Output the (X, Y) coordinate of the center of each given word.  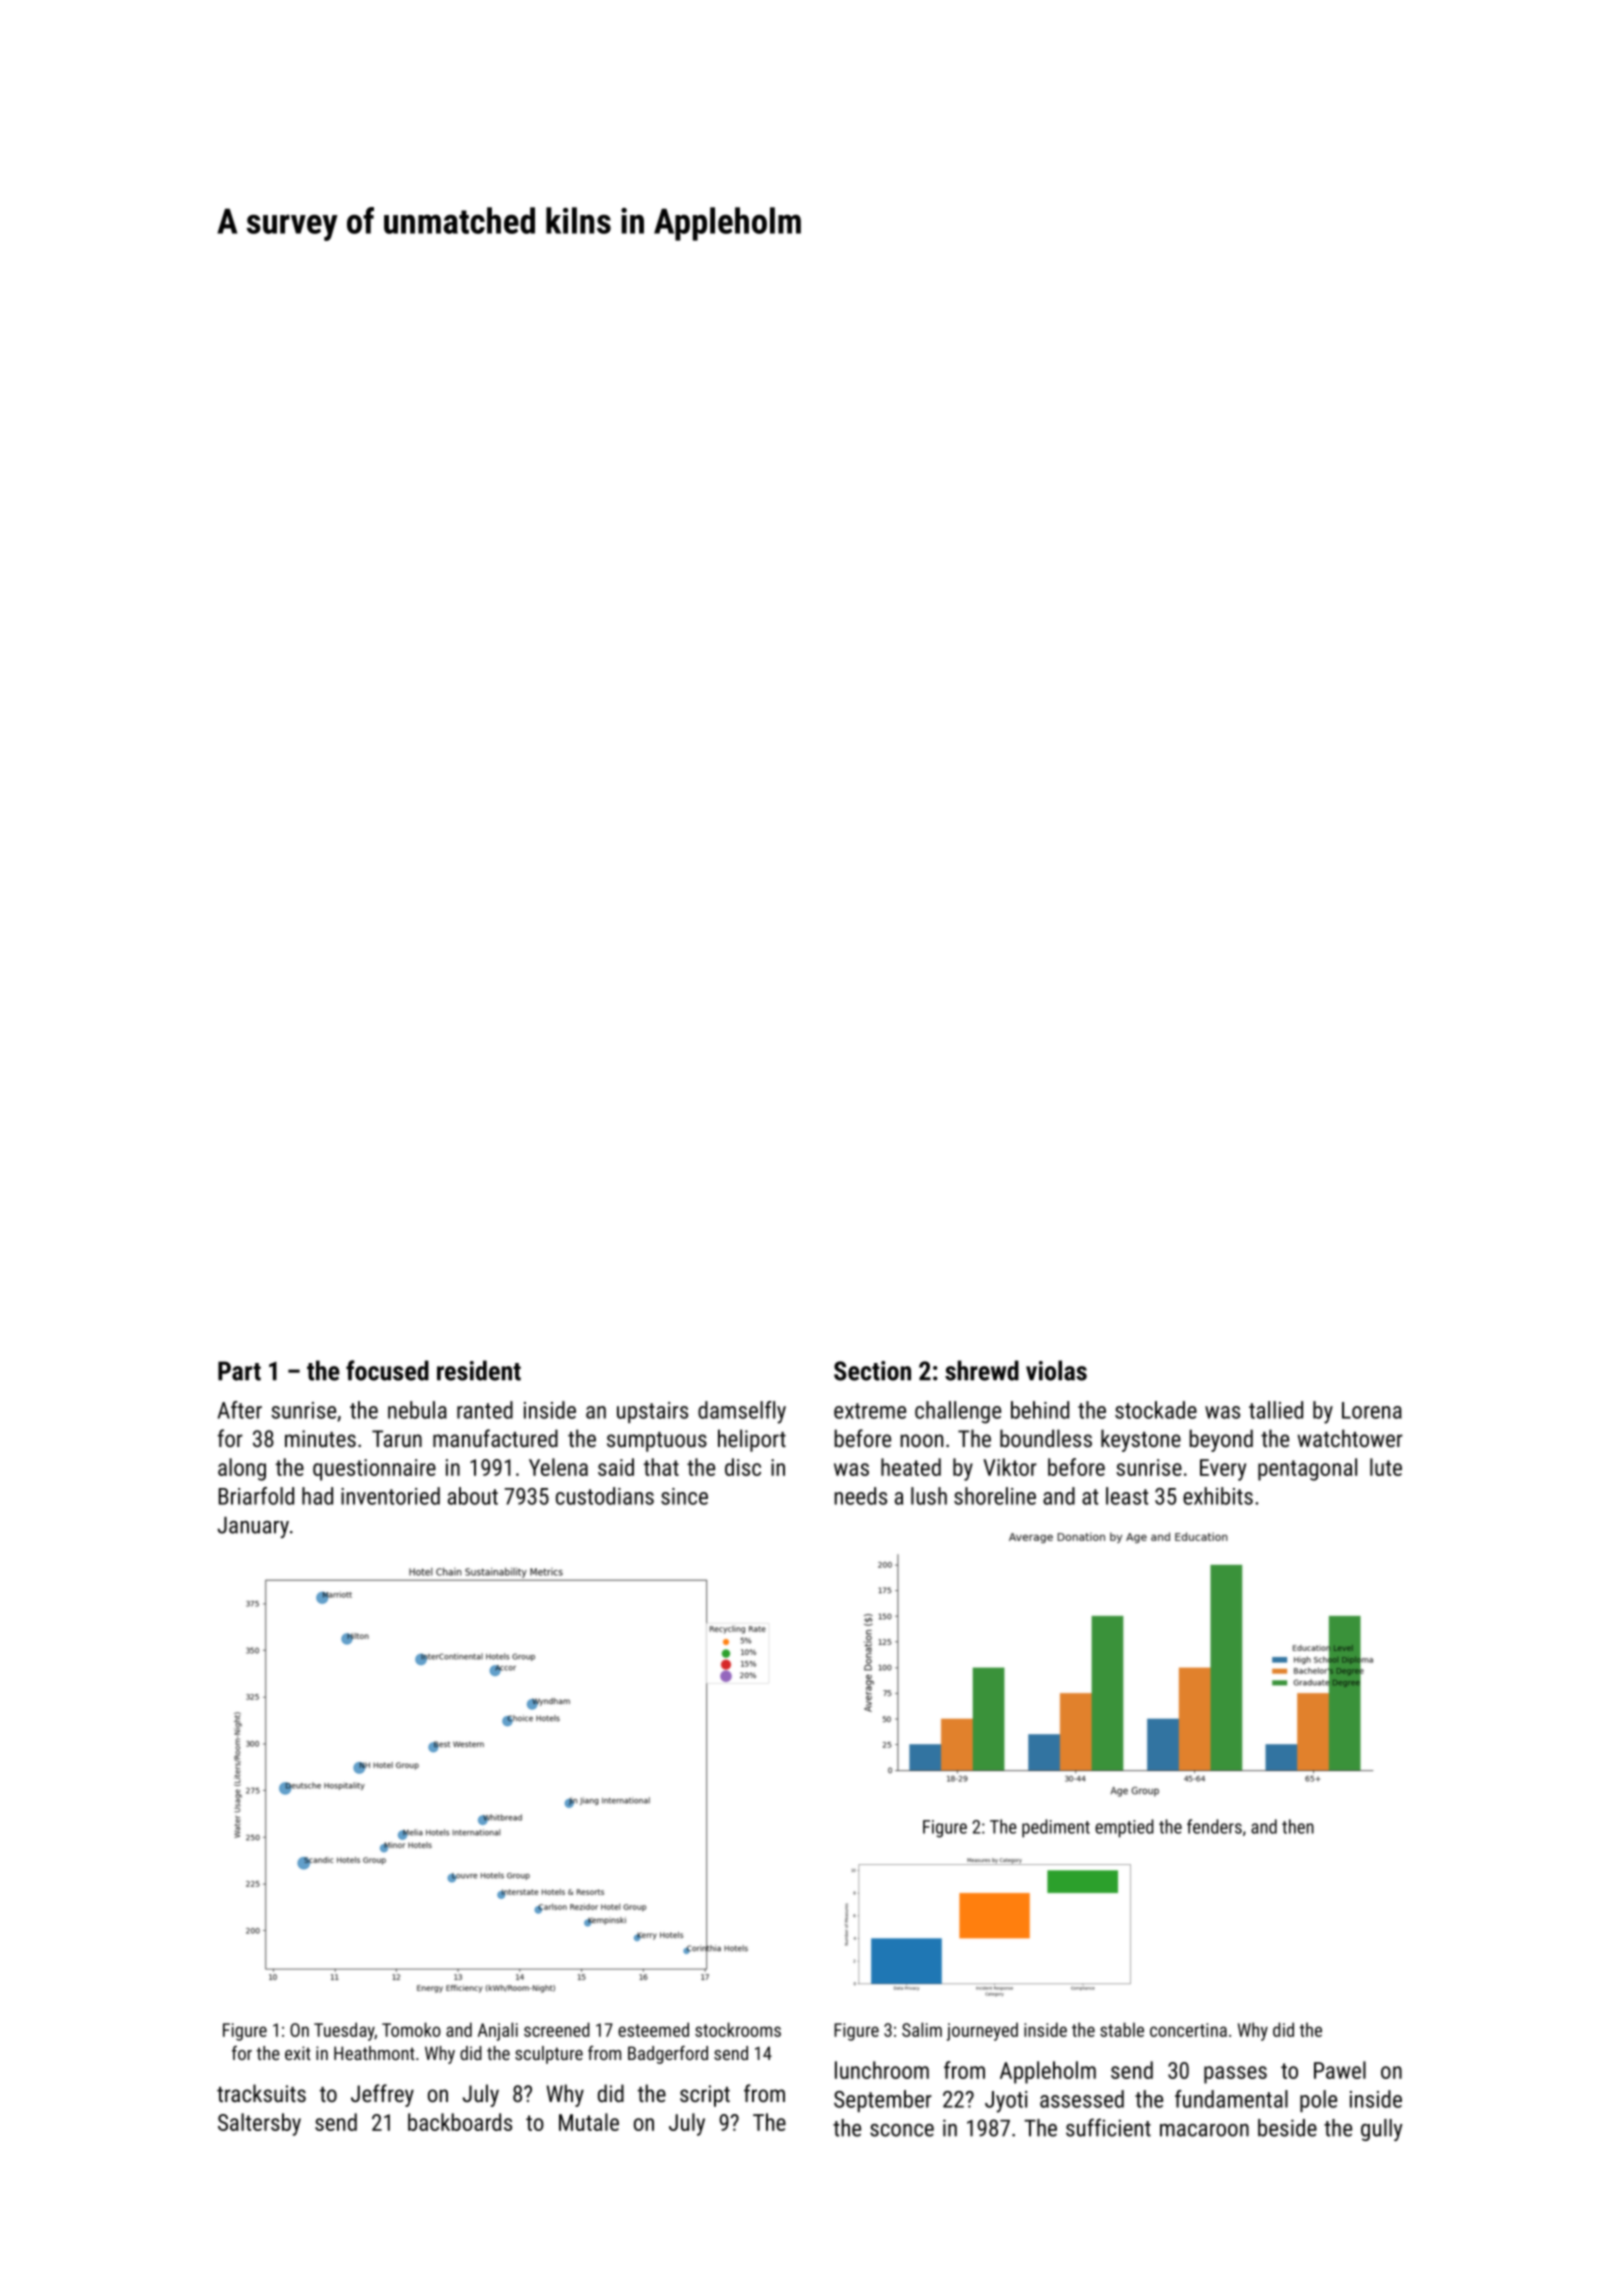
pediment (1056, 1828)
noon (922, 1440)
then (1298, 1826)
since (684, 1496)
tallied (1276, 1410)
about (473, 1496)
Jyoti (1006, 2102)
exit (298, 2053)
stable (1122, 2029)
